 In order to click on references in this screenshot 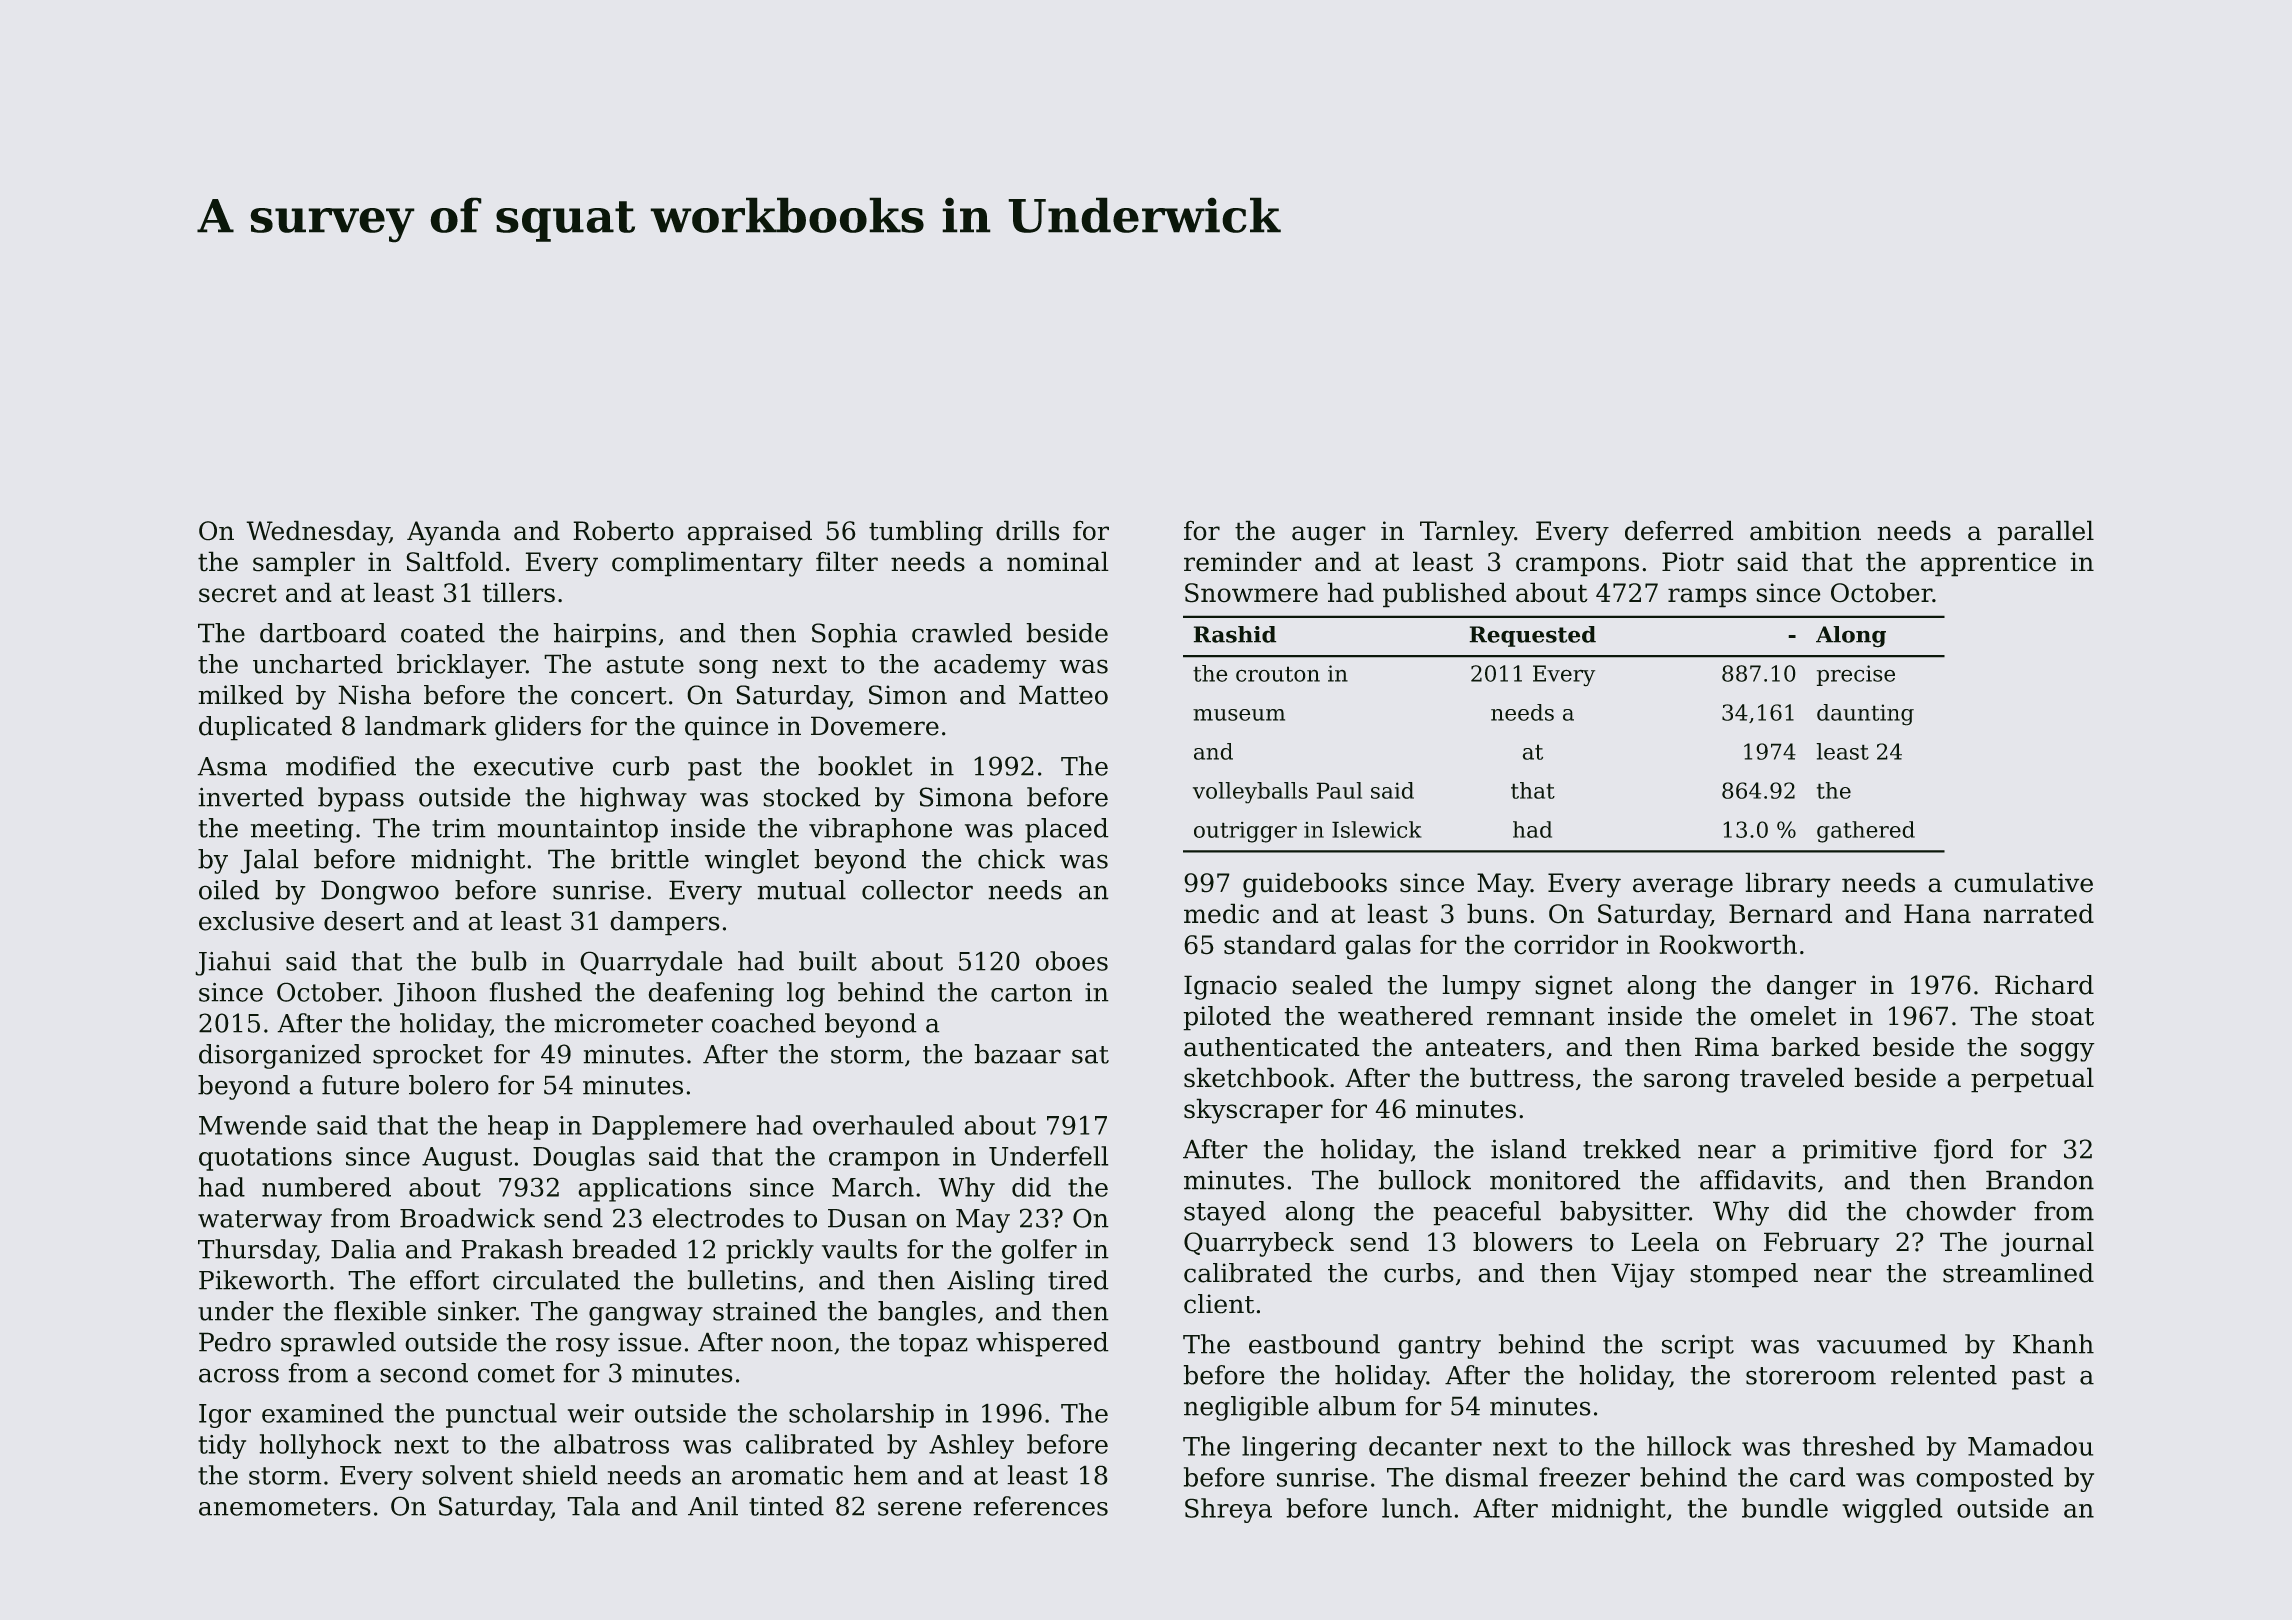, I will do `click(1040, 1506)`.
